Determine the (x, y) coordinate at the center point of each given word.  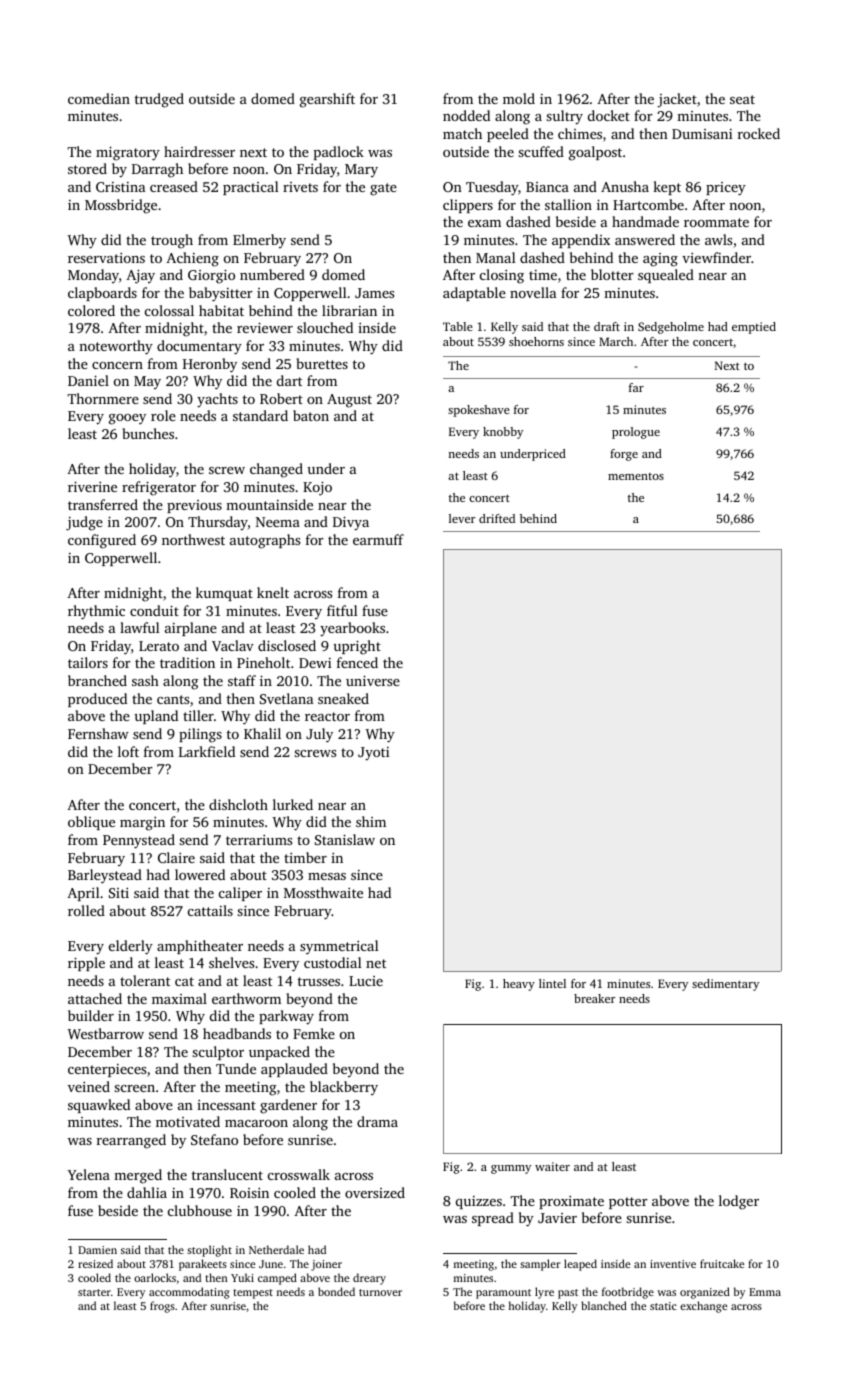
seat (742, 99)
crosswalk (299, 1174)
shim (371, 821)
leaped (580, 1265)
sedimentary (725, 985)
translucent (227, 1174)
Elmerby (259, 241)
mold (519, 98)
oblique (91, 823)
